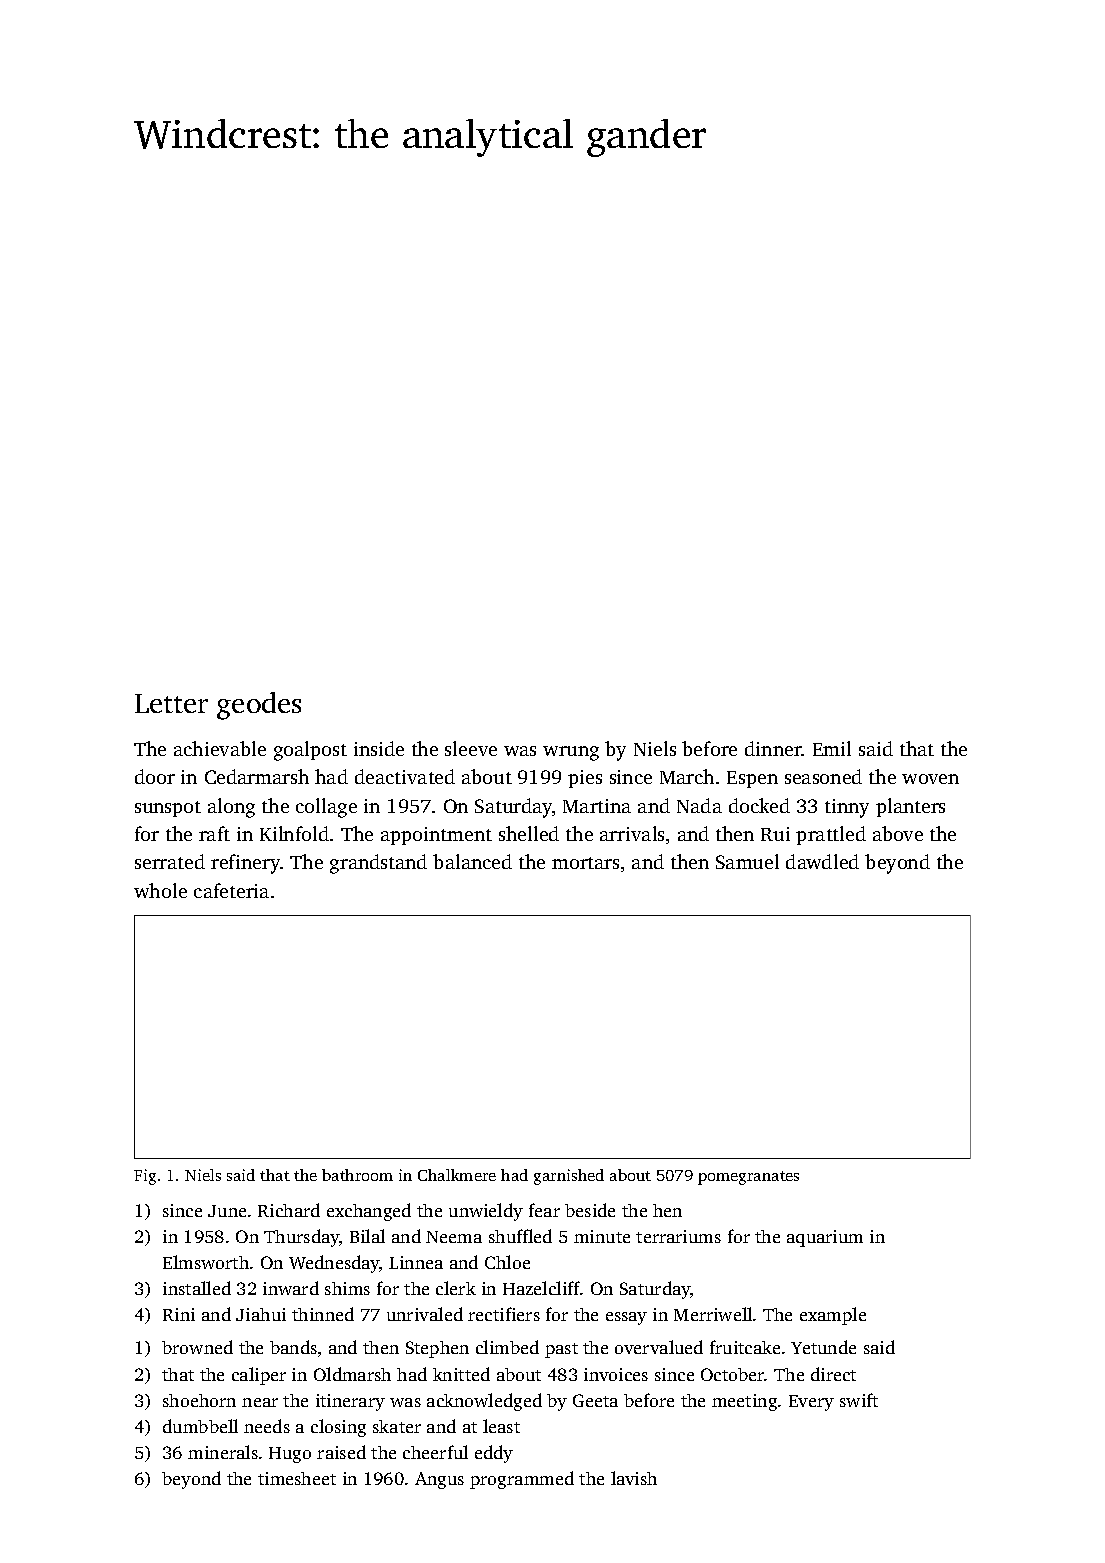  Describe the element at coordinates (748, 1178) in the page. I see `pomegranates` at that location.
